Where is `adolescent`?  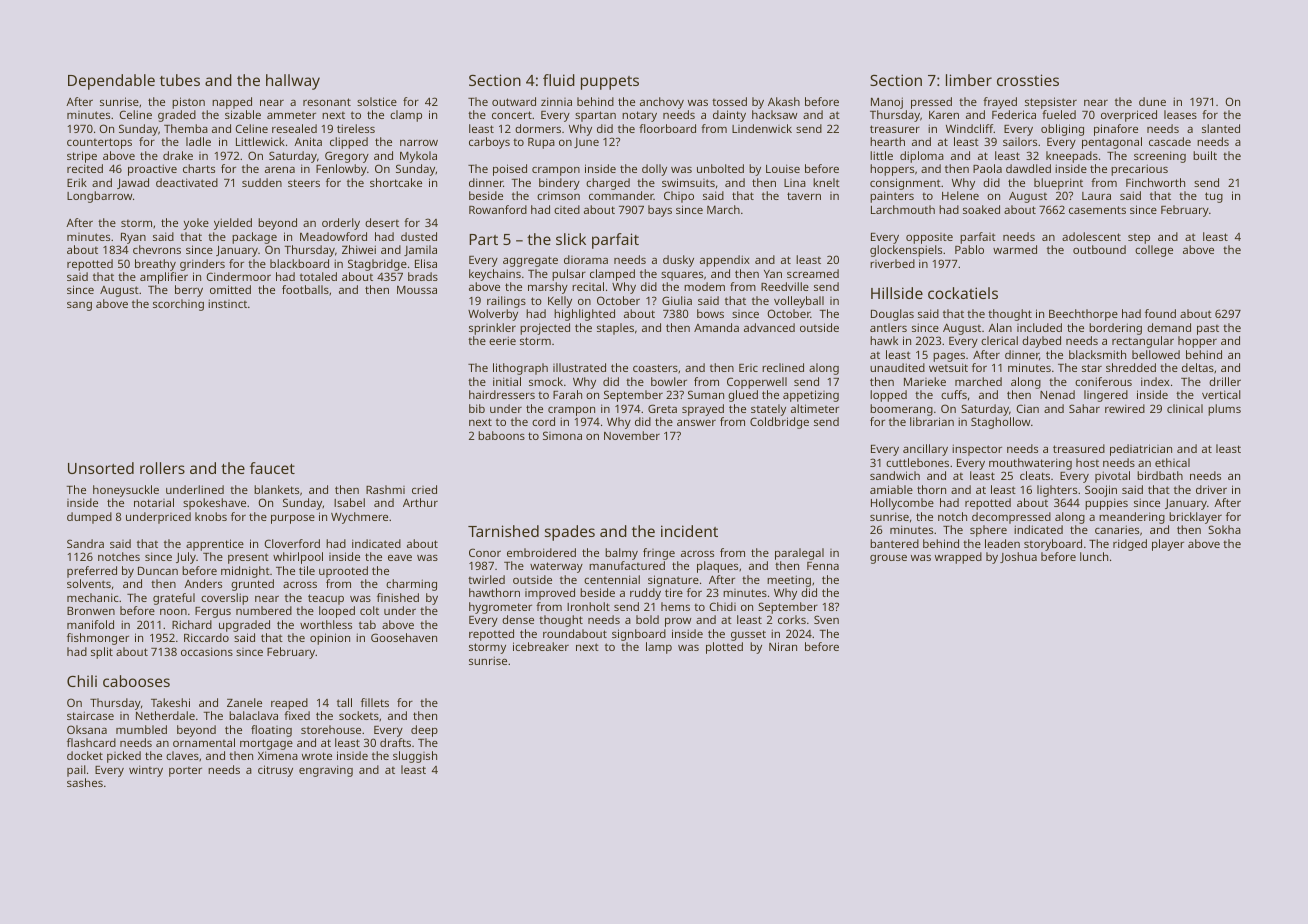
adolescent is located at coordinates (1091, 236).
